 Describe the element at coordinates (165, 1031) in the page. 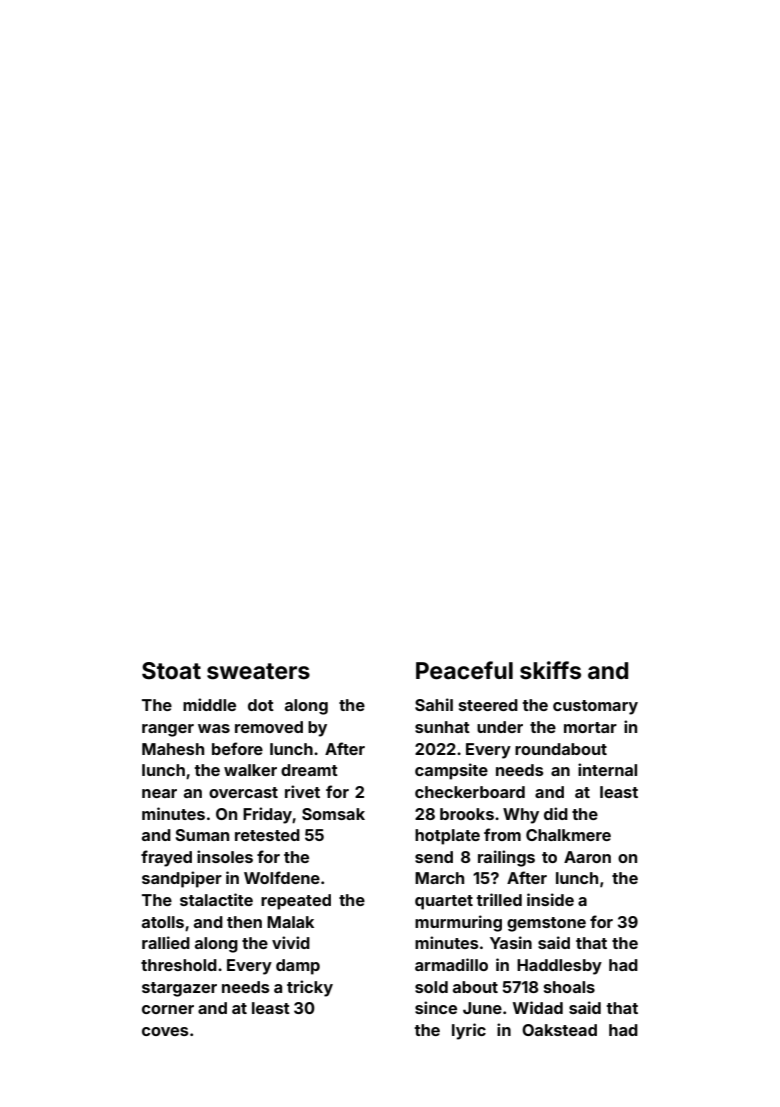

I see `coves` at that location.
